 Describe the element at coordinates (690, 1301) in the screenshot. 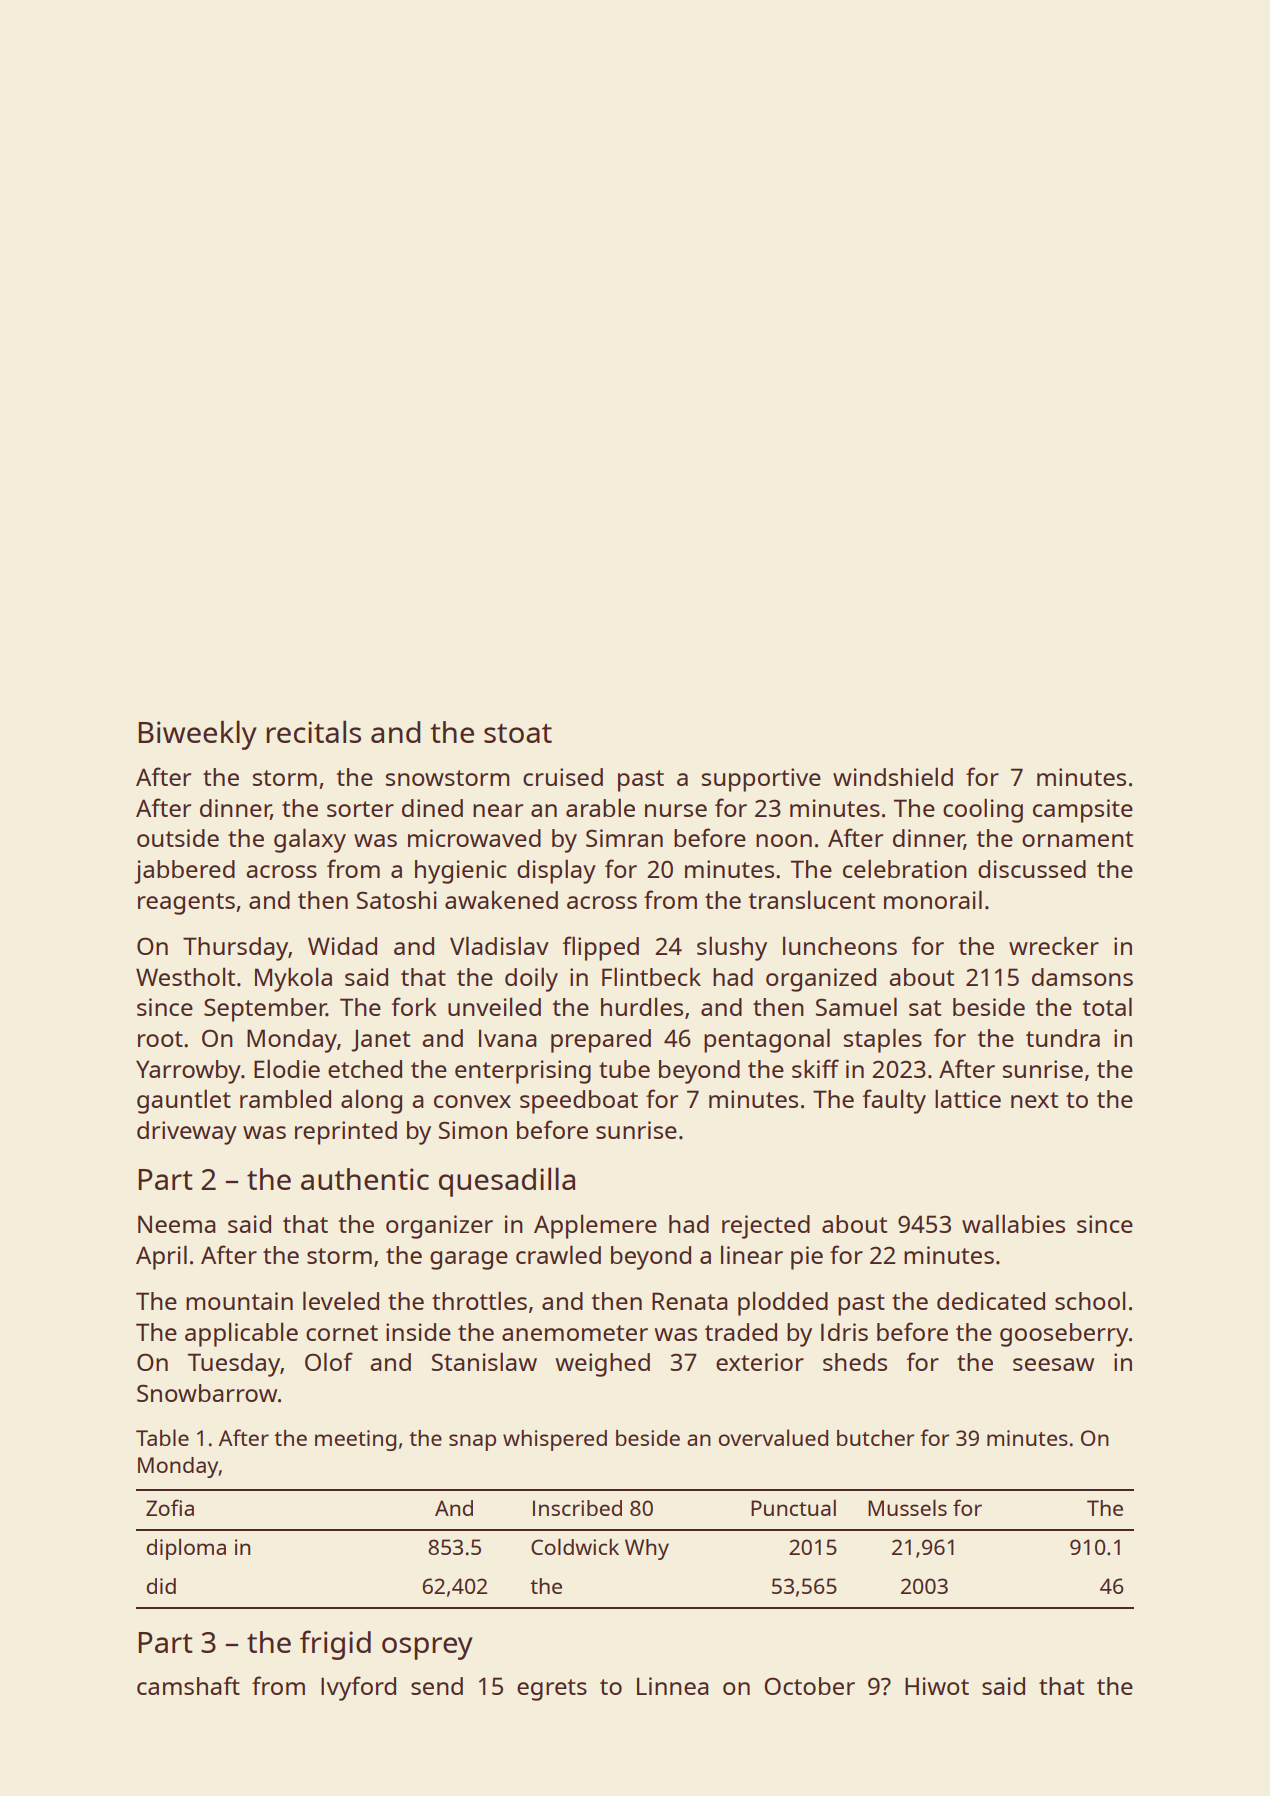

I see `Renata` at that location.
